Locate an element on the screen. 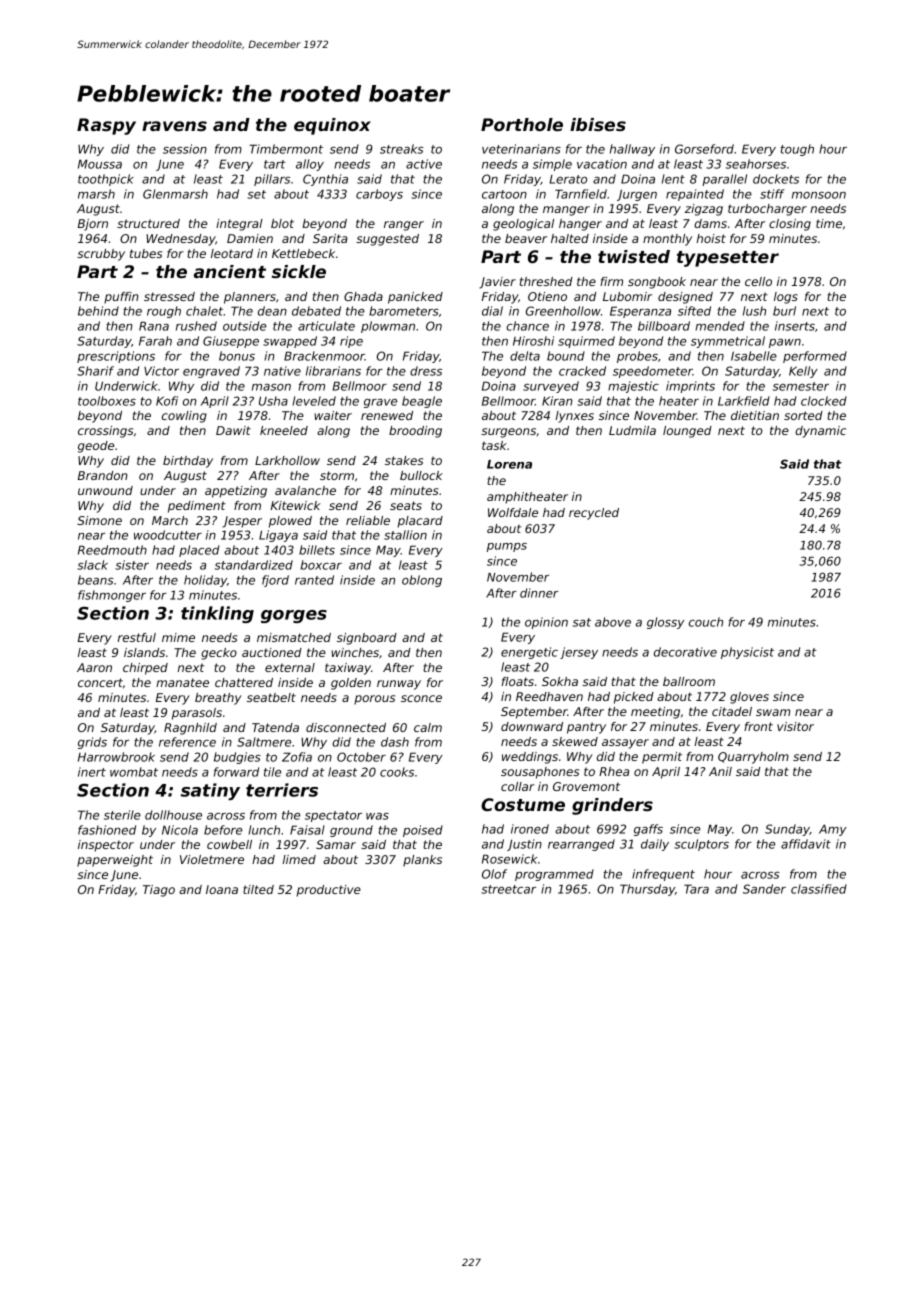  equinox is located at coordinates (332, 126).
